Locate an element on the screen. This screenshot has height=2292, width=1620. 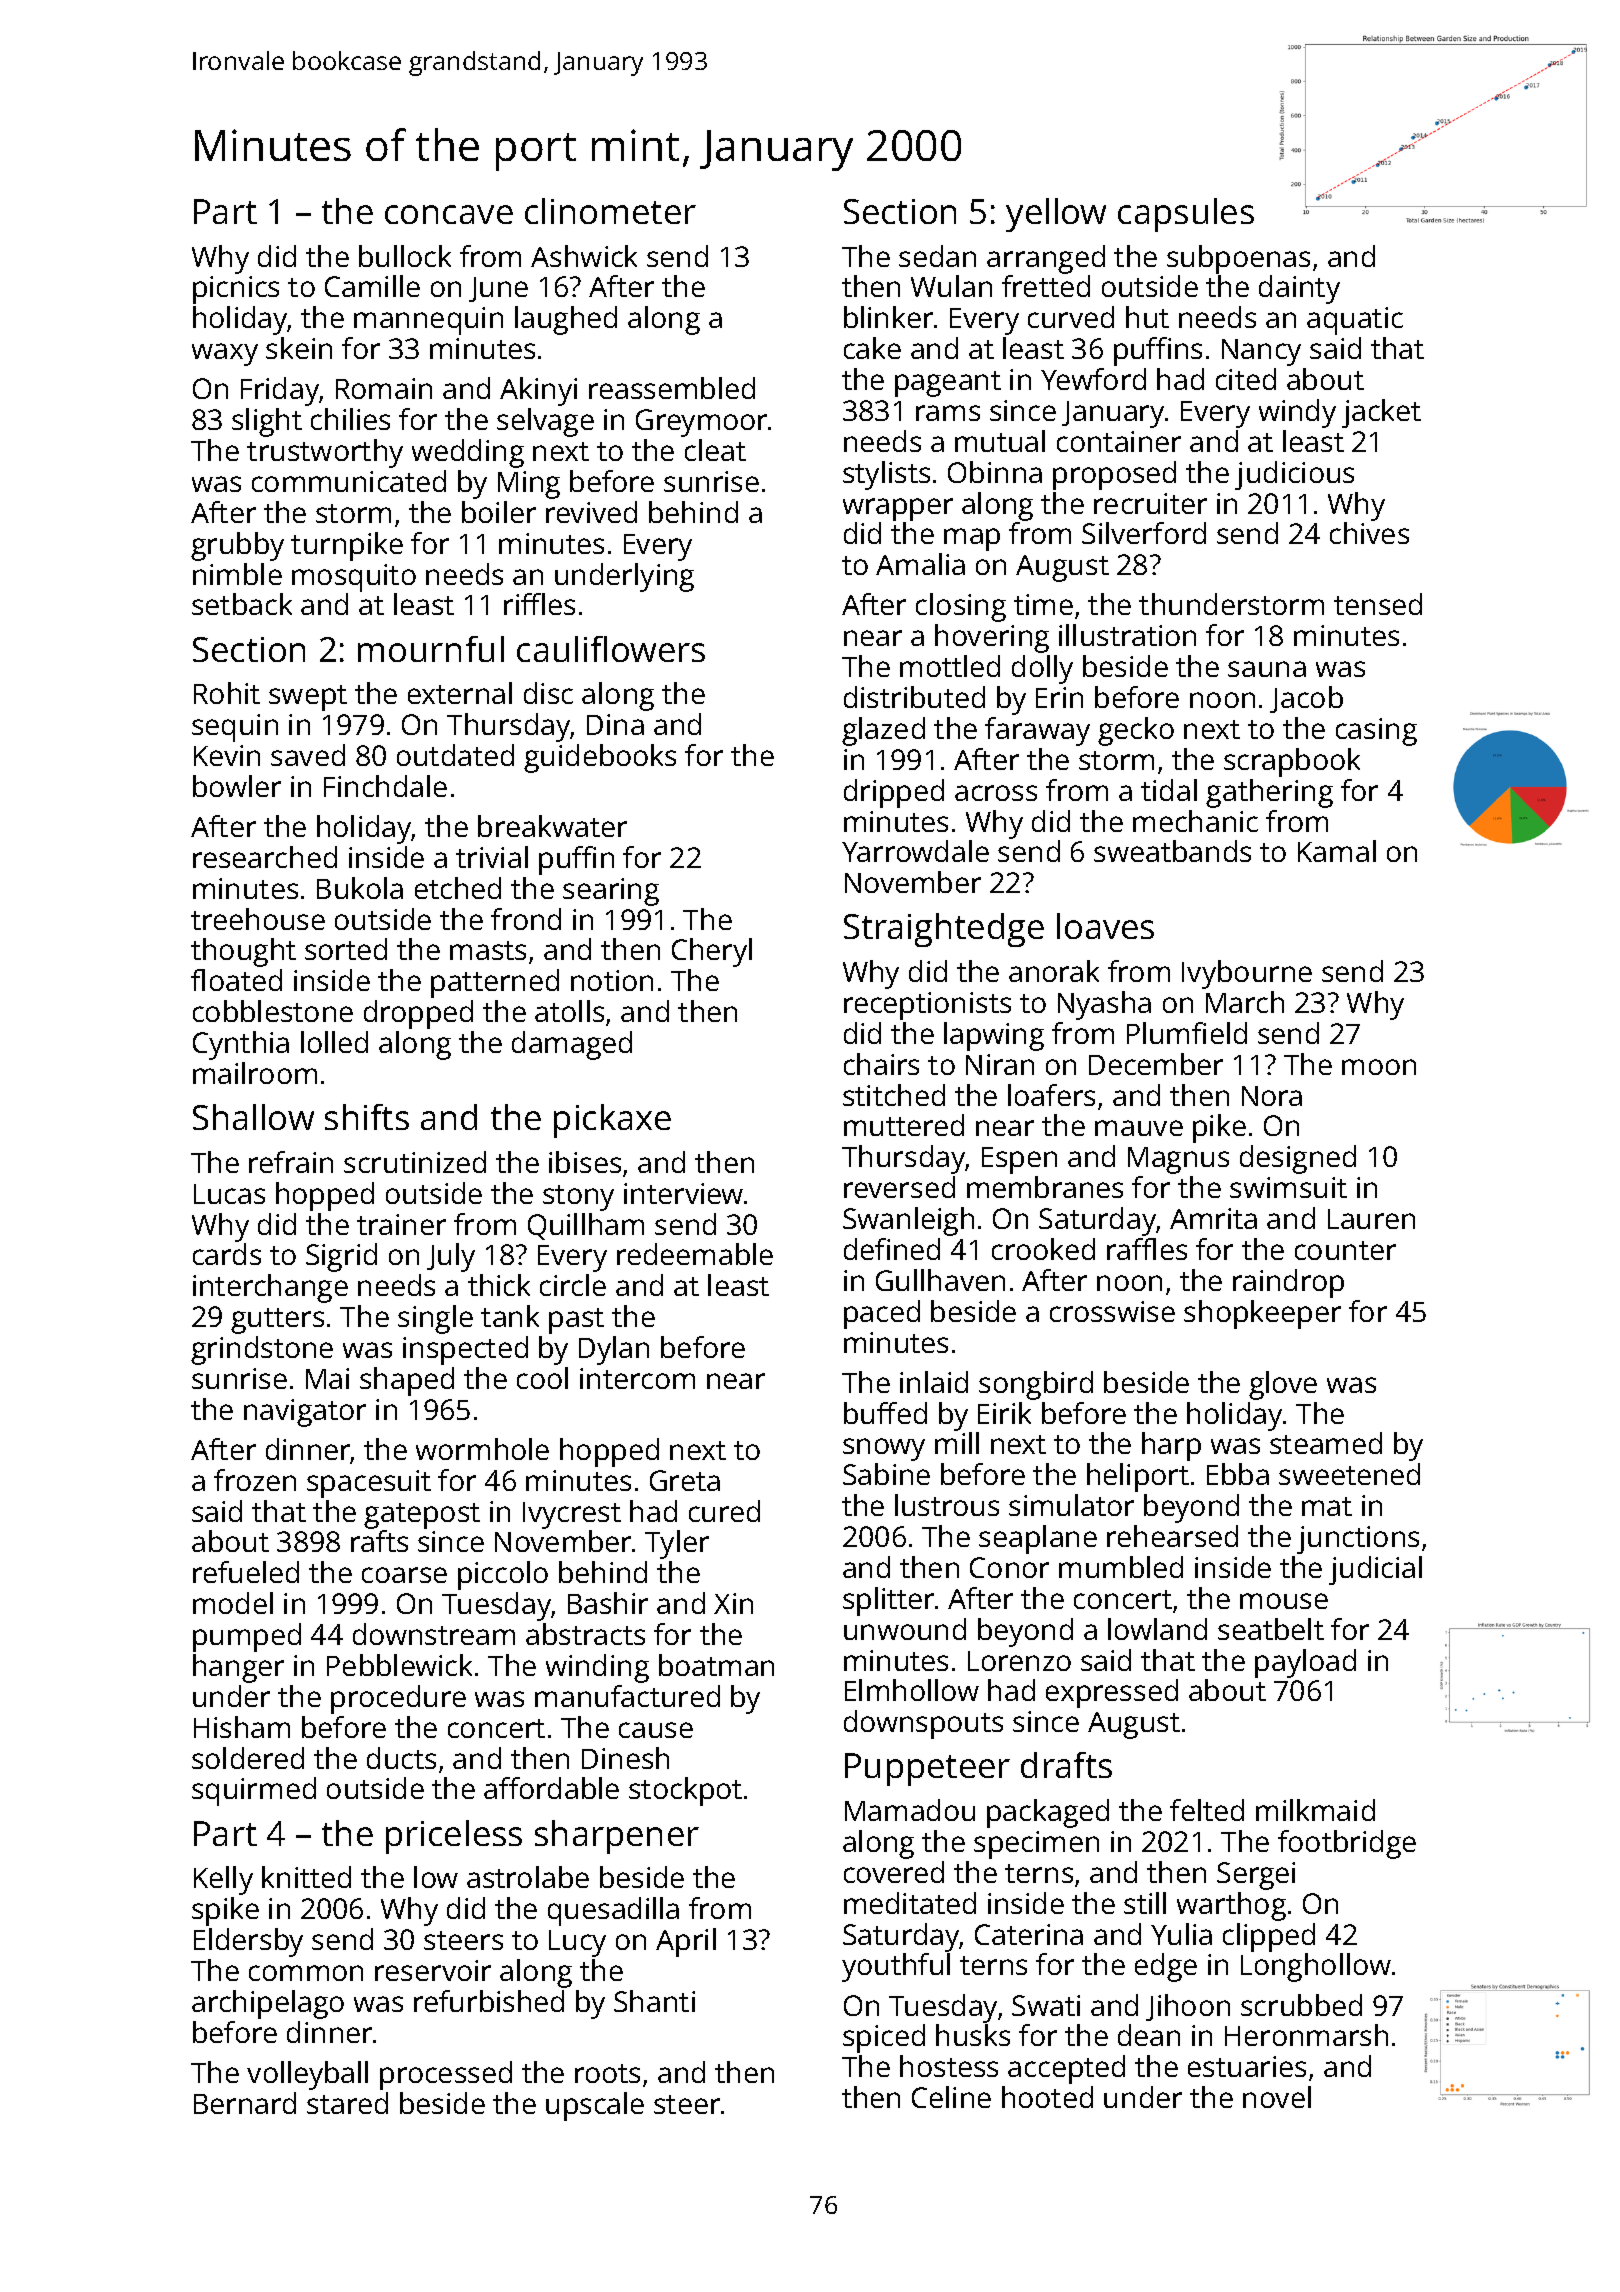
capsules is located at coordinates (1186, 215).
